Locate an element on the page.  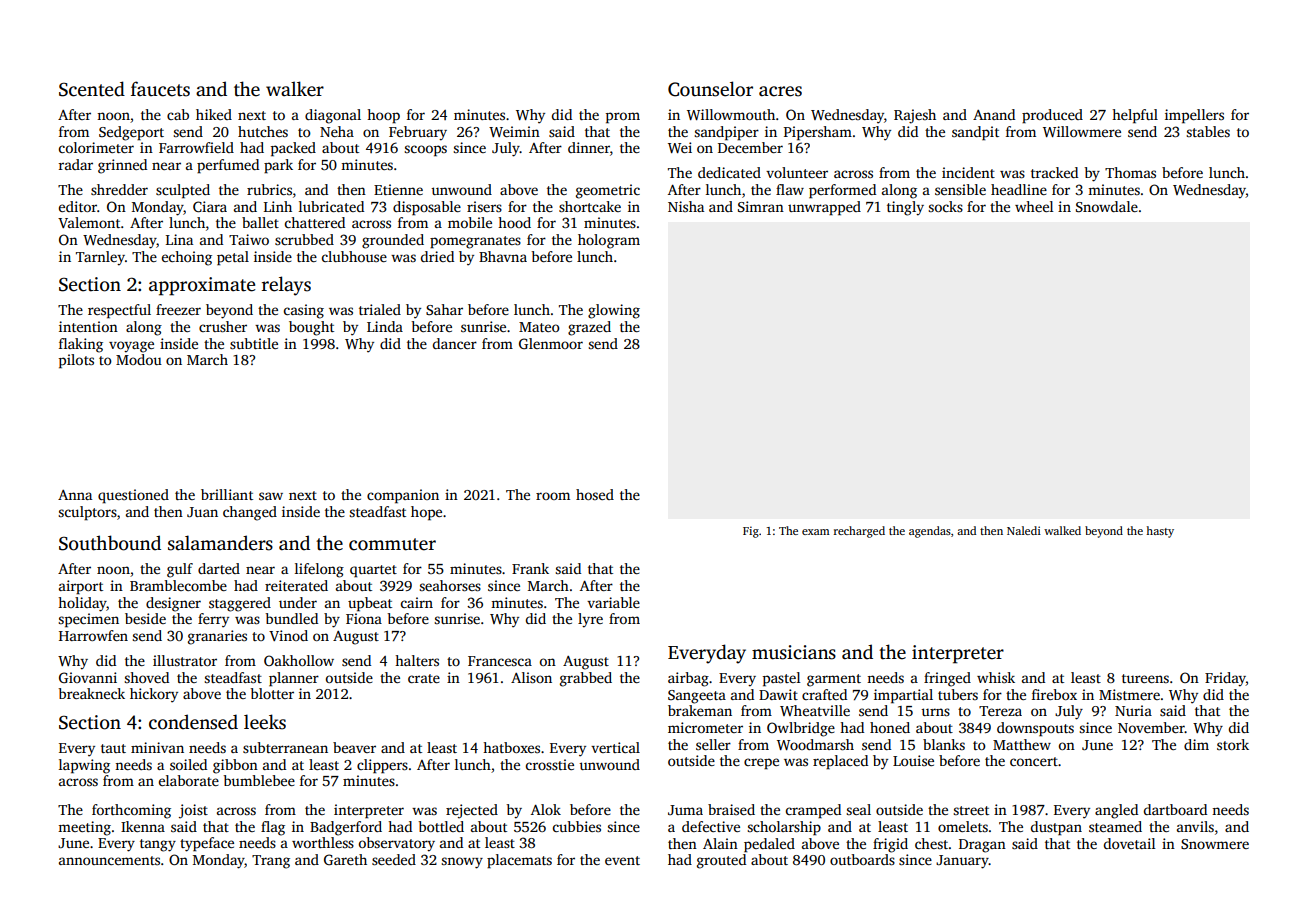
Ikenna is located at coordinates (143, 826).
